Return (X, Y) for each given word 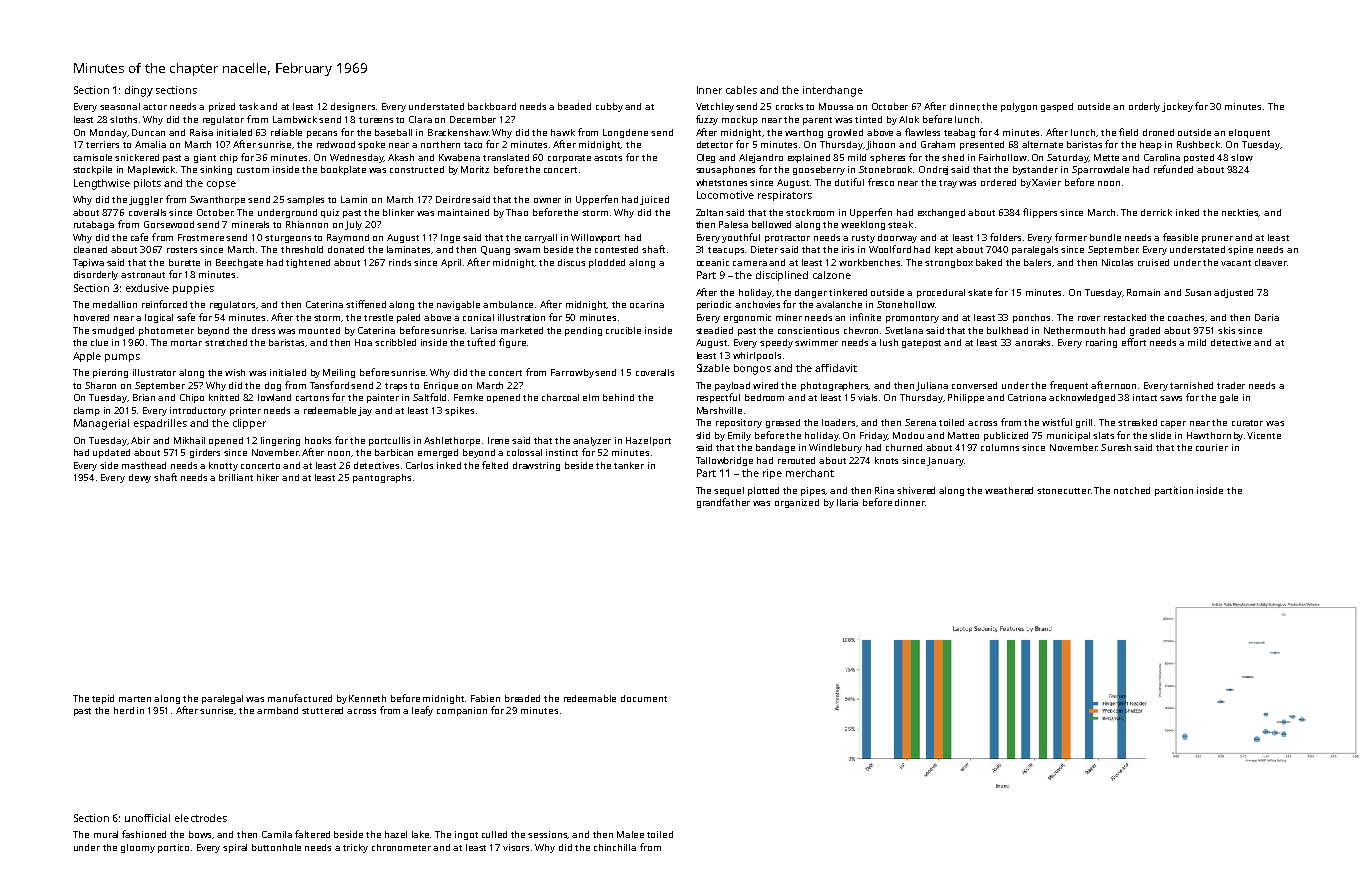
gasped (1057, 107)
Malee (630, 834)
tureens (376, 120)
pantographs (382, 478)
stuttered (322, 710)
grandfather (723, 503)
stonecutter (1064, 491)
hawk (563, 132)
